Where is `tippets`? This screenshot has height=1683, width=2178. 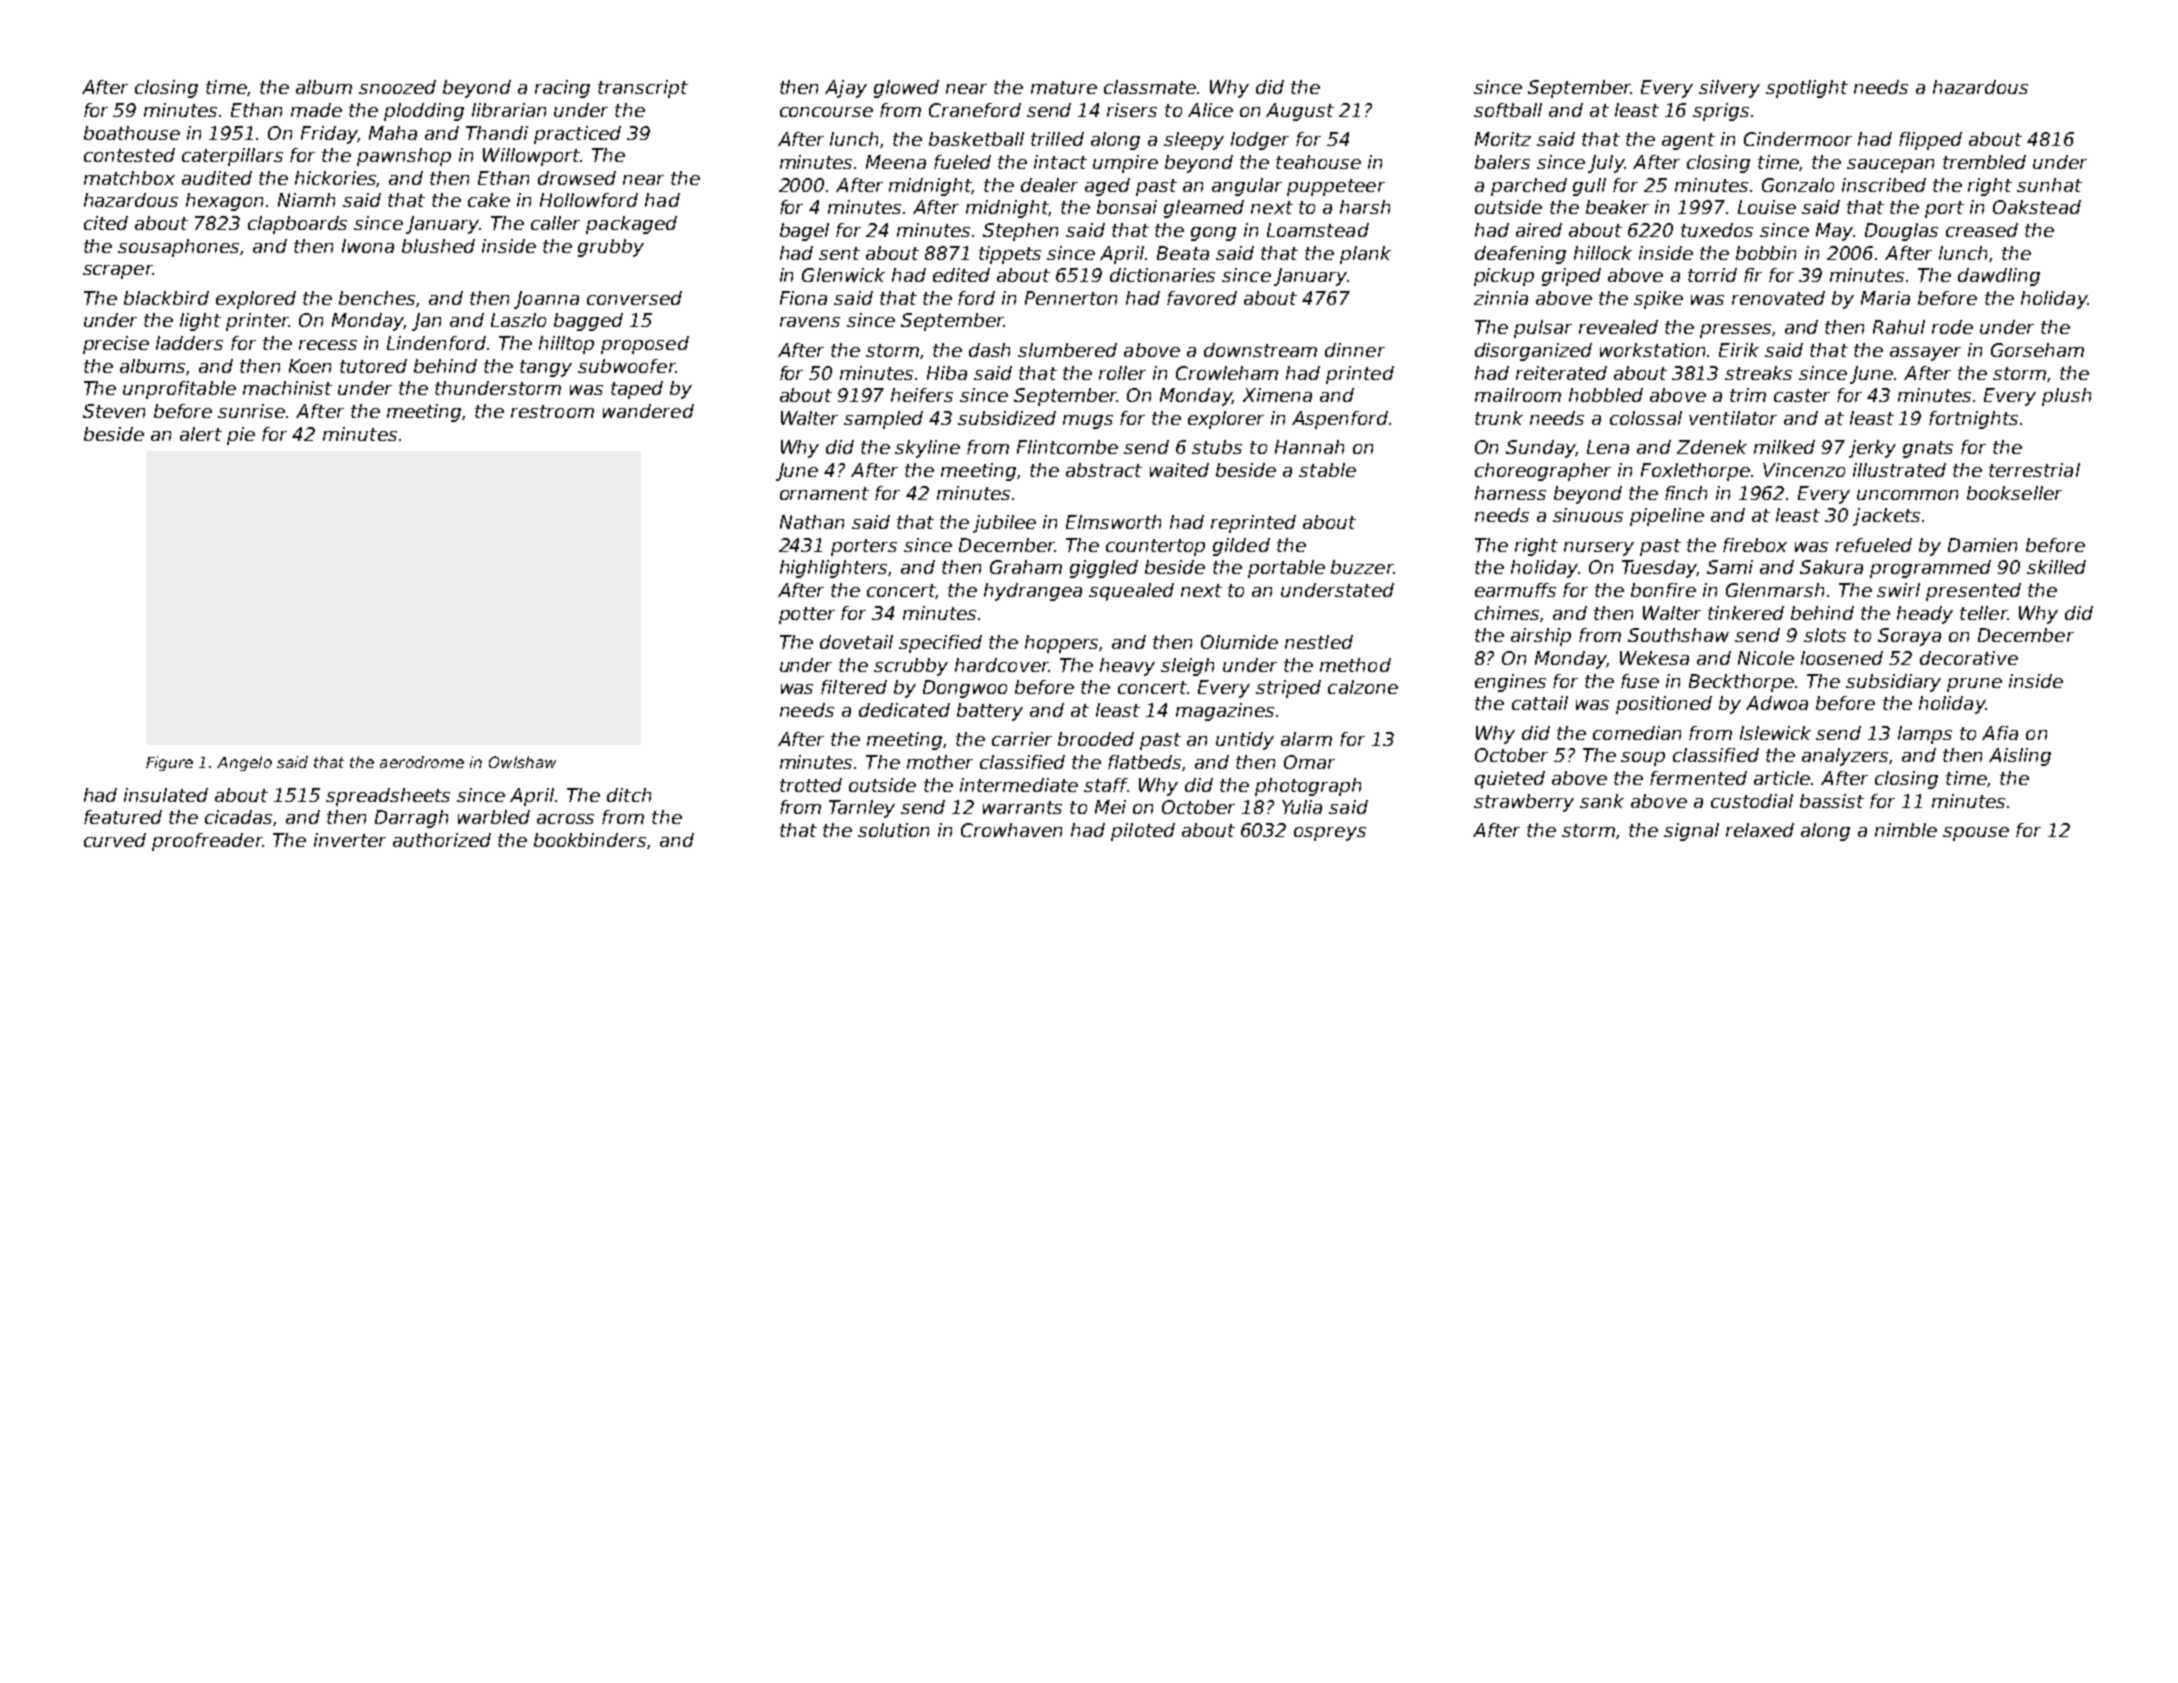
tippets is located at coordinates (1010, 255).
